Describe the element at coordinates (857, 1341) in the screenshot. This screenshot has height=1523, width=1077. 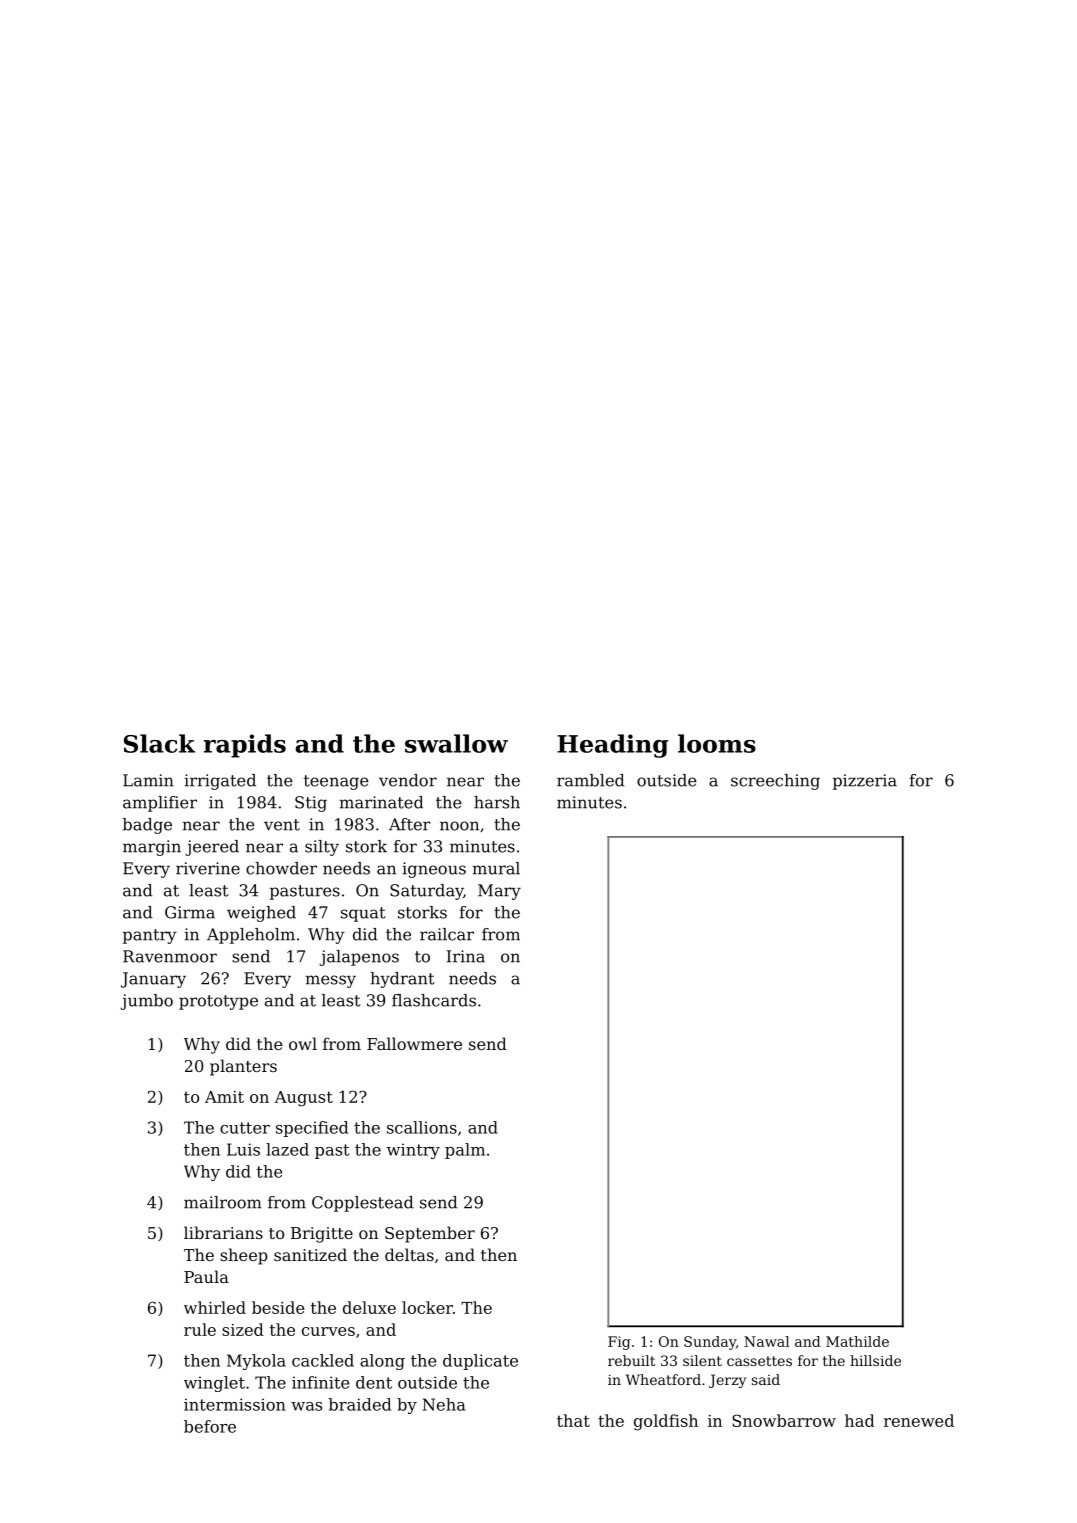
I see `Mathilde` at that location.
